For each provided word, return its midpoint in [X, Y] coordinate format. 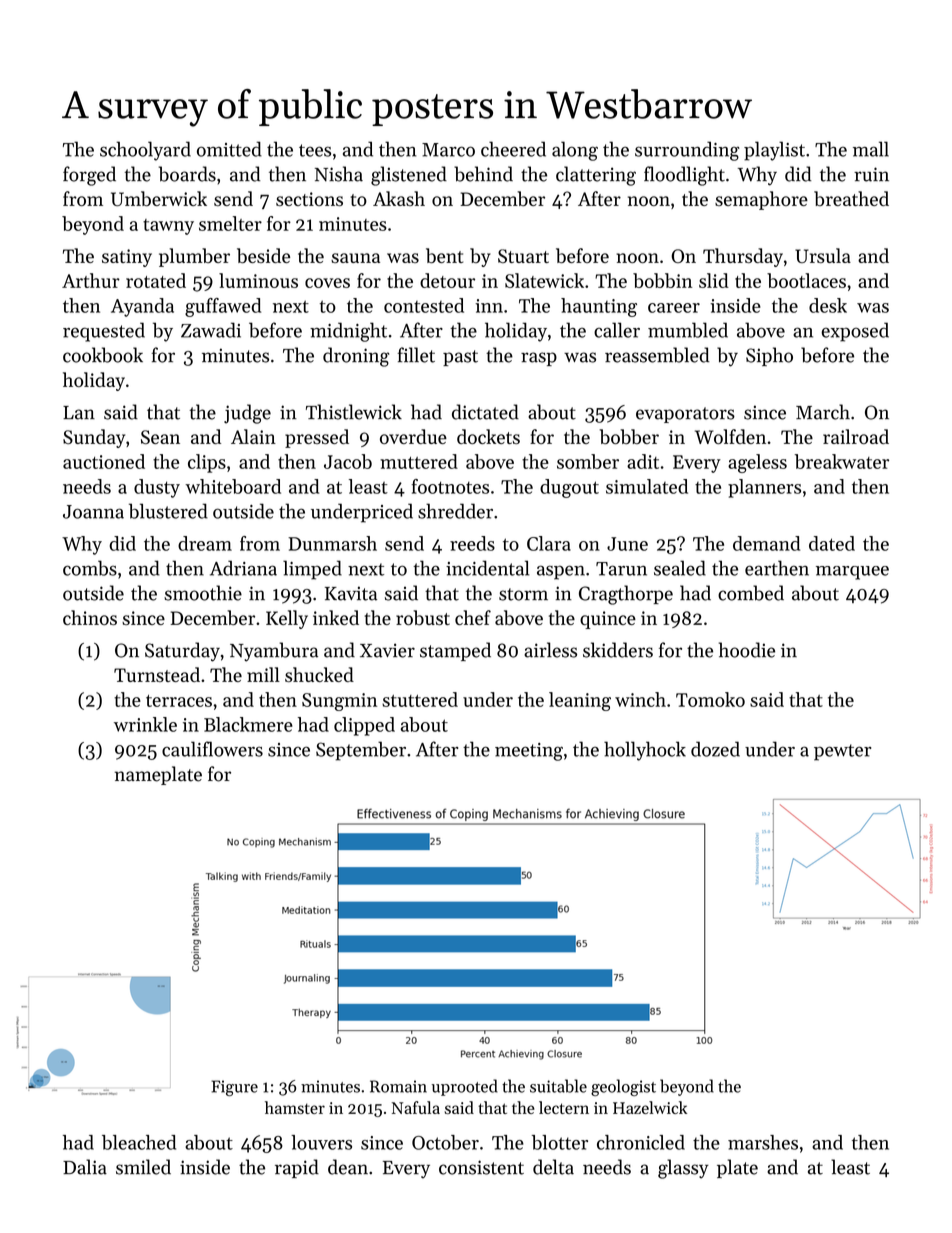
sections [309, 199]
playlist [774, 151]
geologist [623, 1087]
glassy [683, 1169]
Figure [234, 1088]
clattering [596, 176]
